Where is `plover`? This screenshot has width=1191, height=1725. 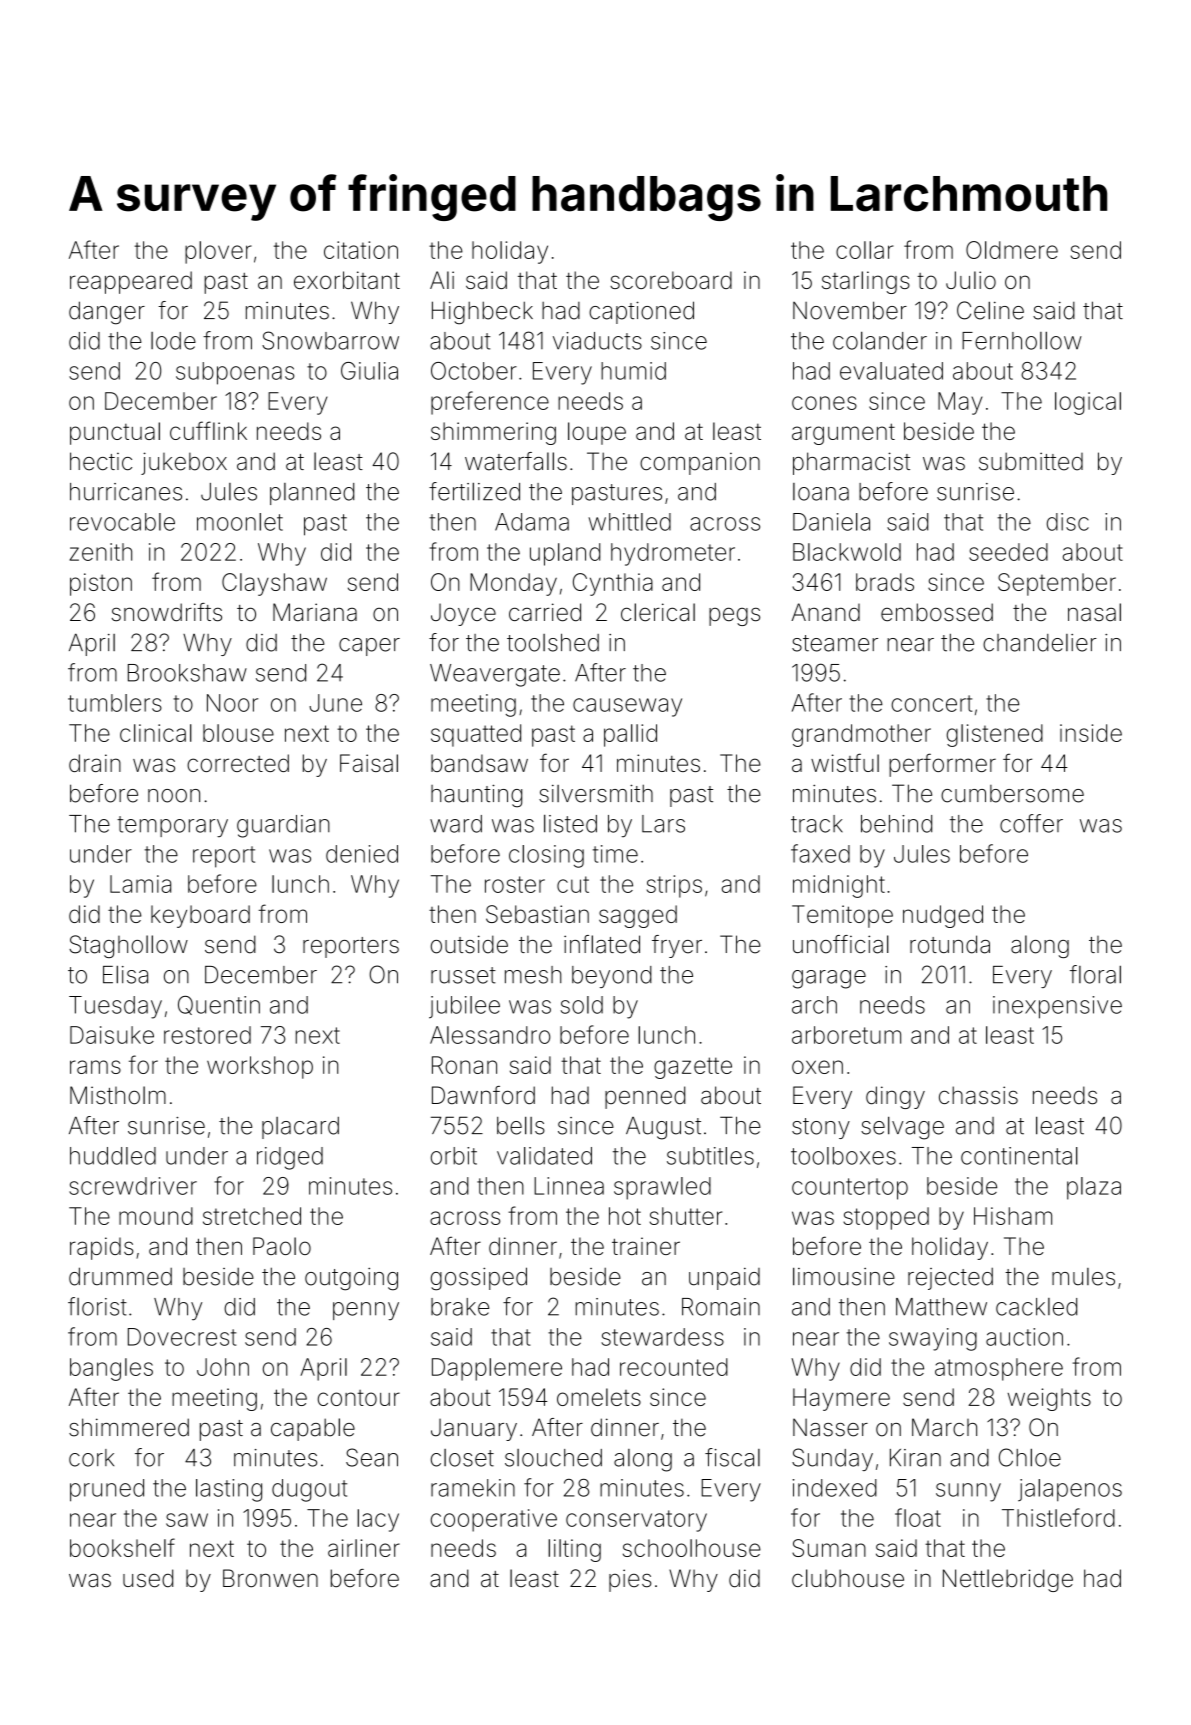
plover is located at coordinates (218, 252).
